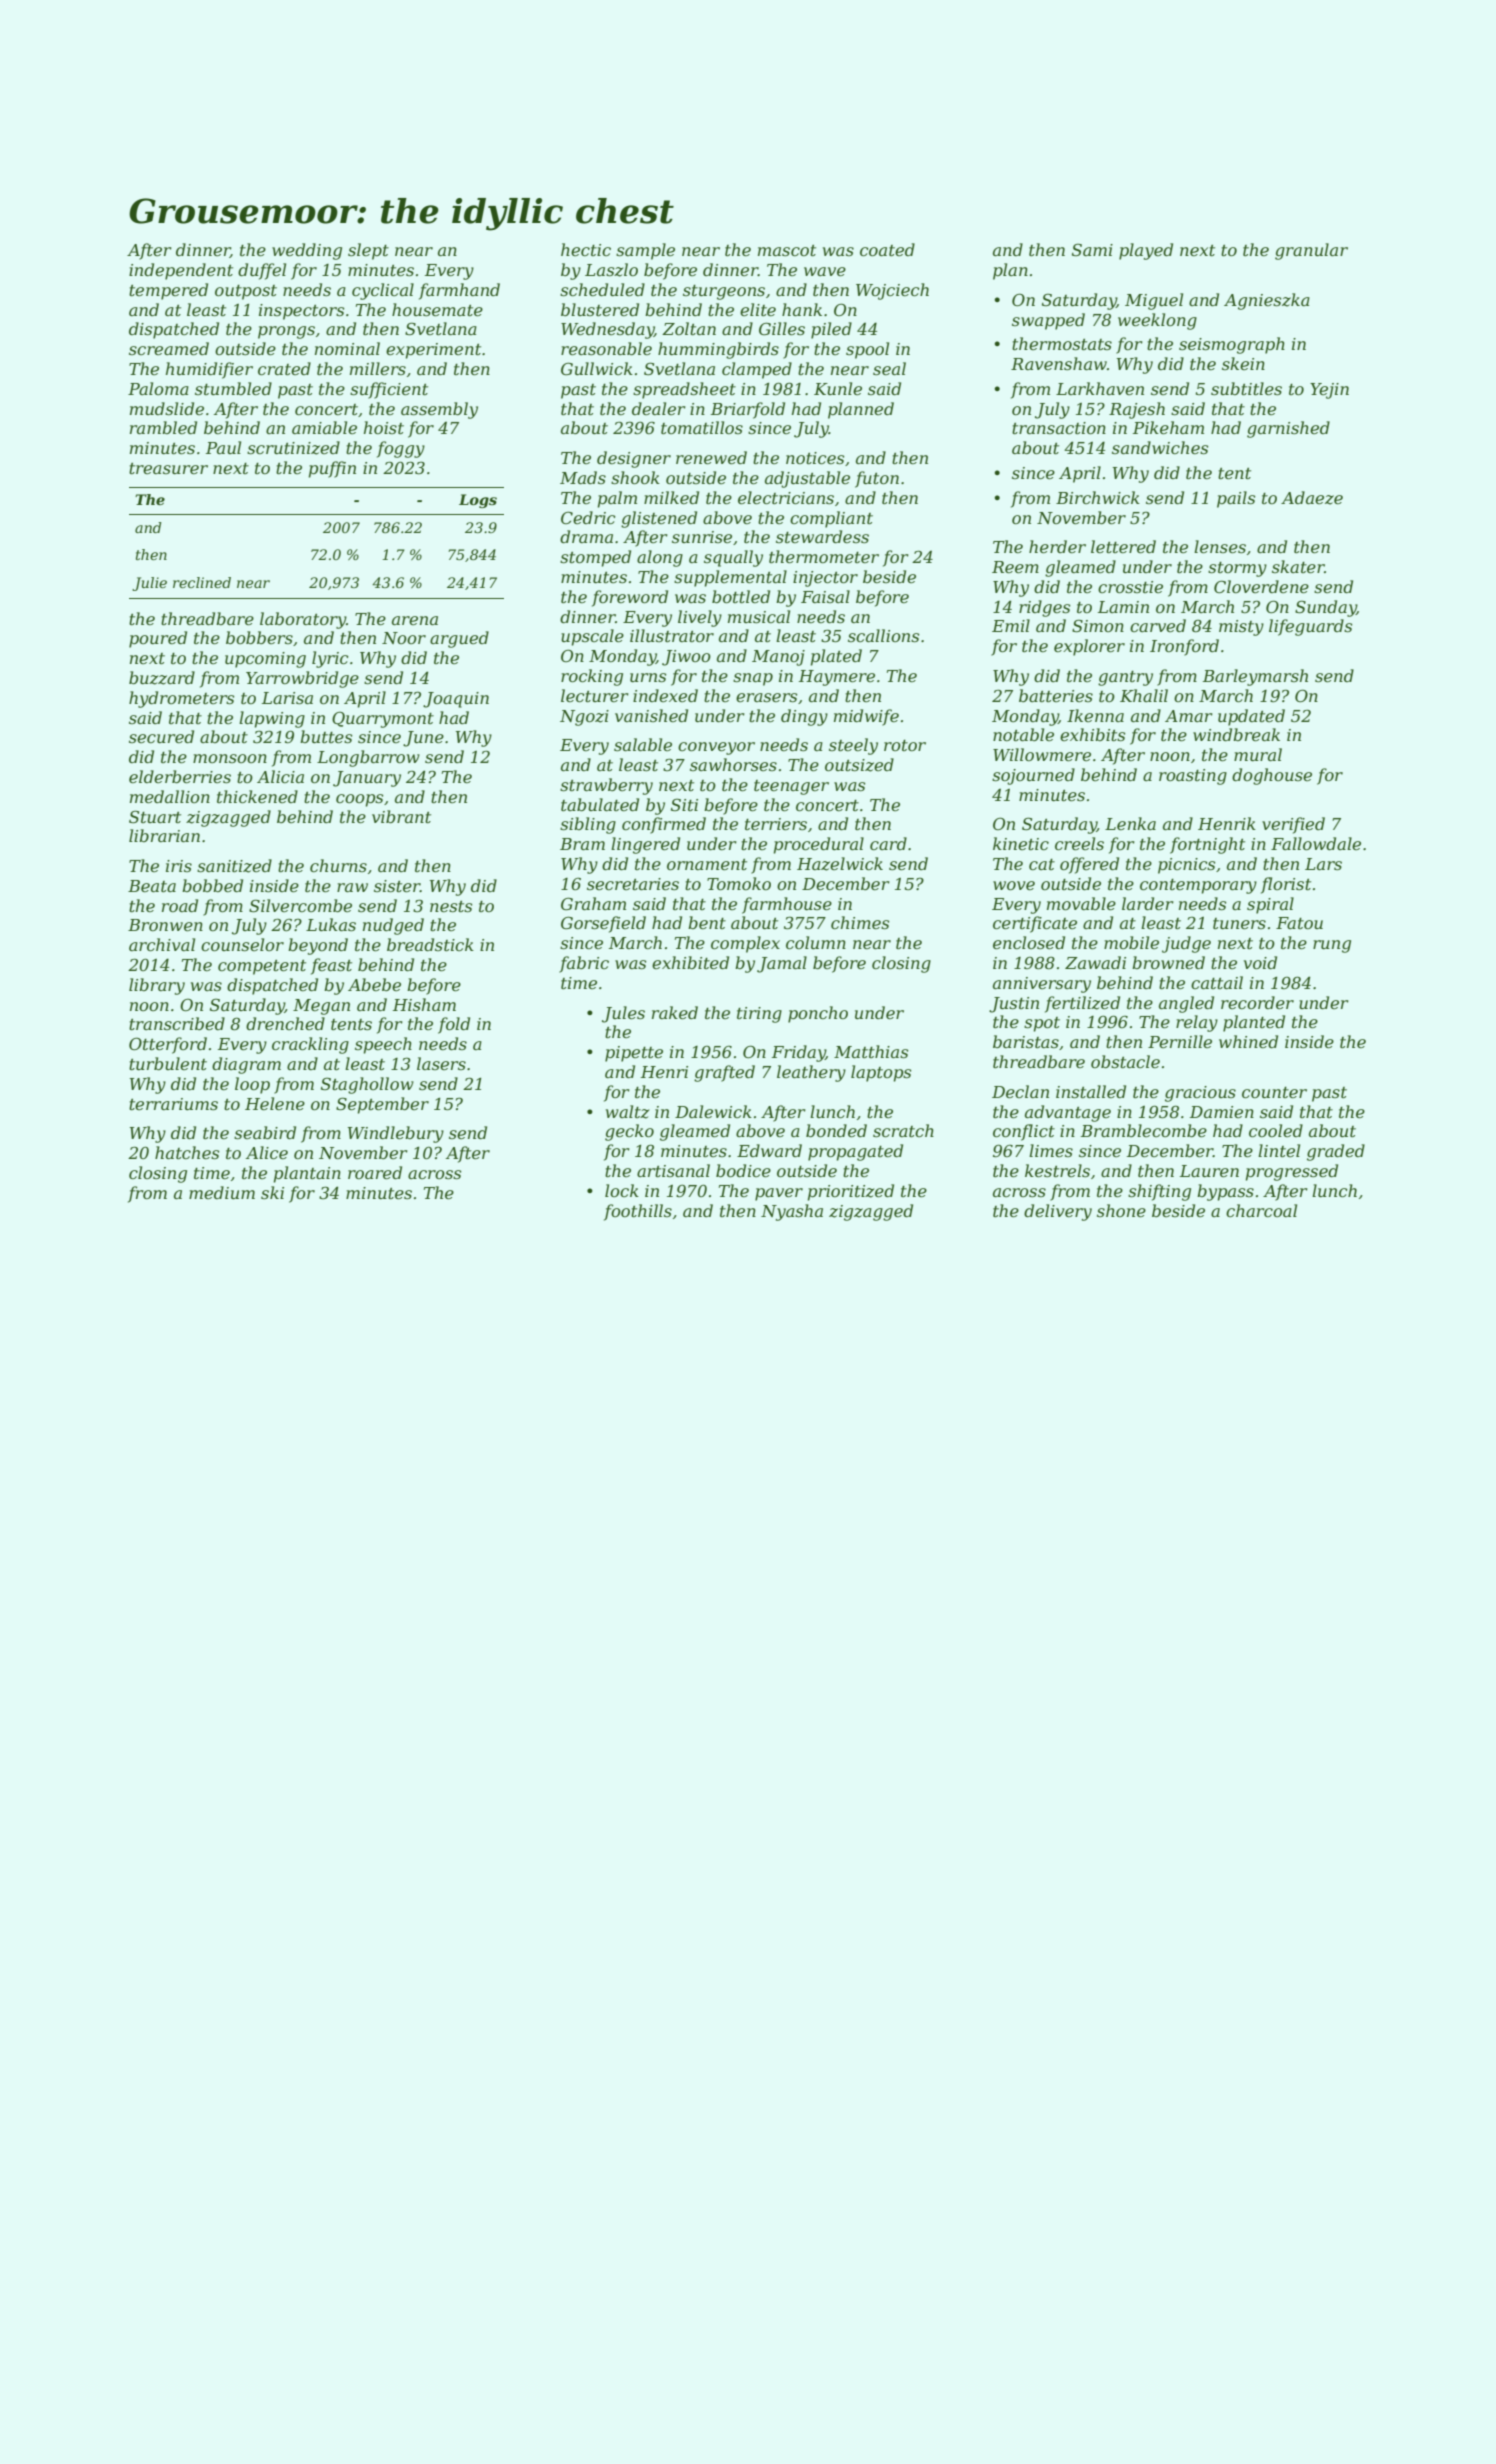  I want to click on plated, so click(836, 657).
